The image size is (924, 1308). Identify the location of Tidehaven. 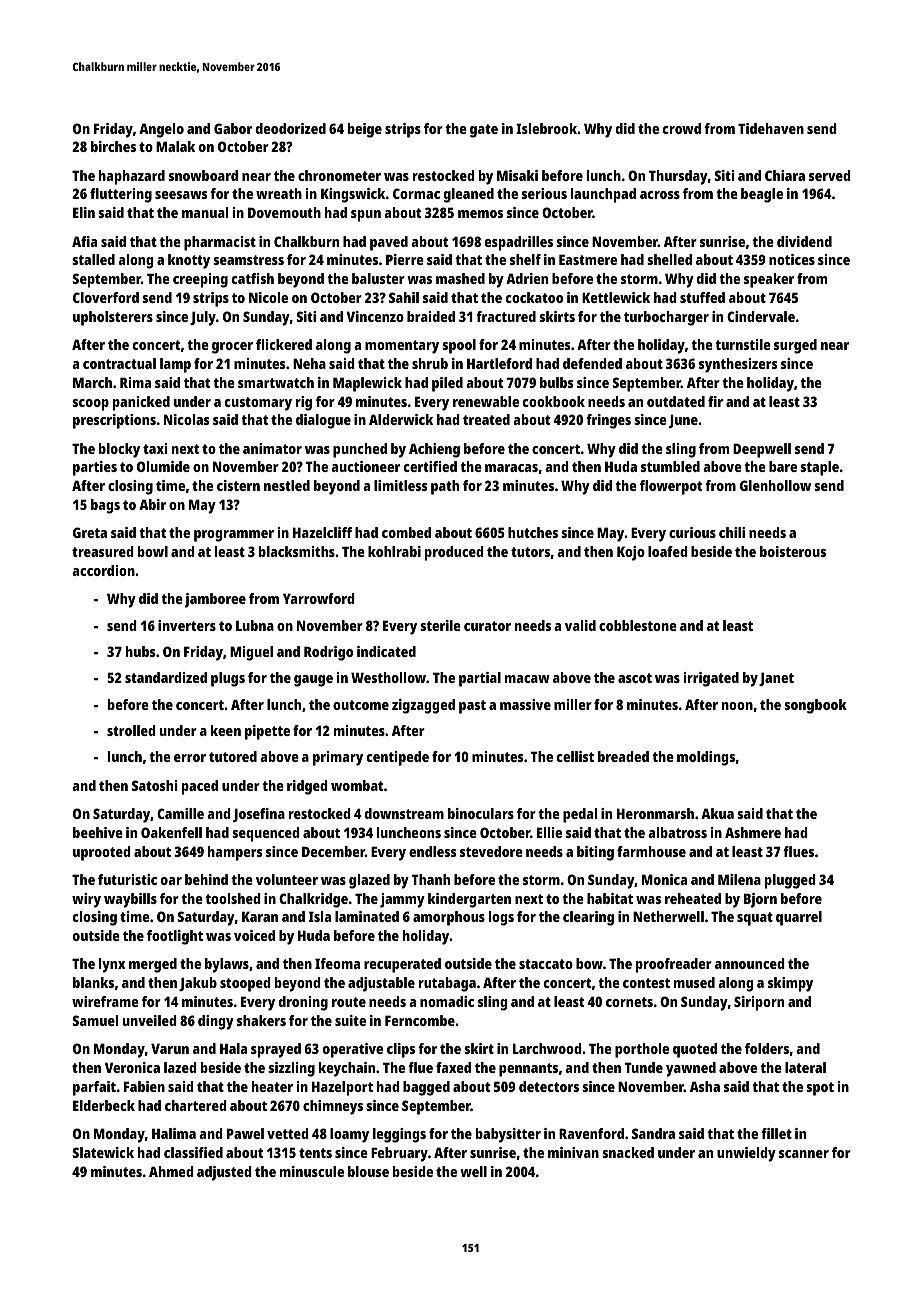
(771, 128).
